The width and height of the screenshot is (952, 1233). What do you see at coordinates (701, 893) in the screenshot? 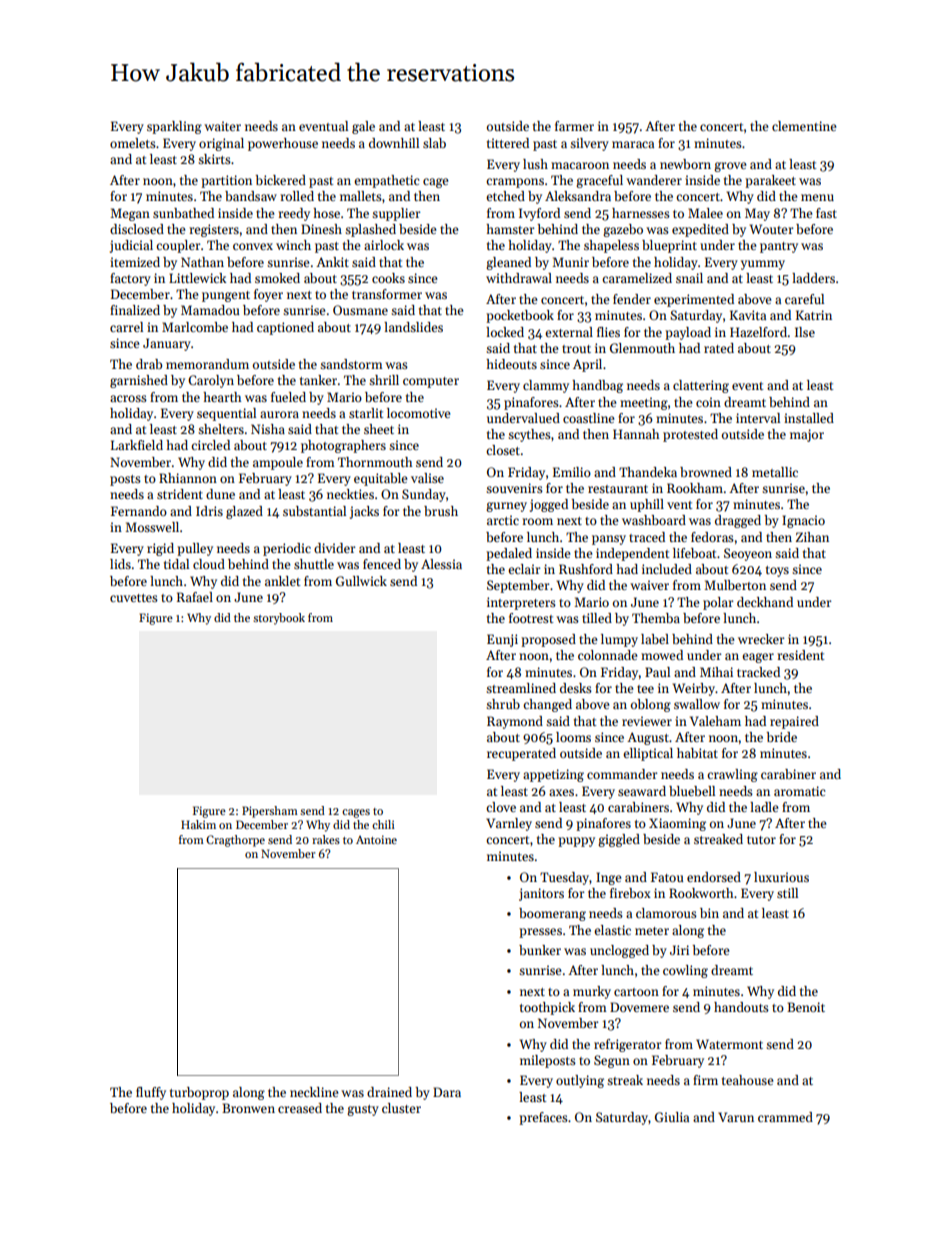
I see `Rookworth` at bounding box center [701, 893].
